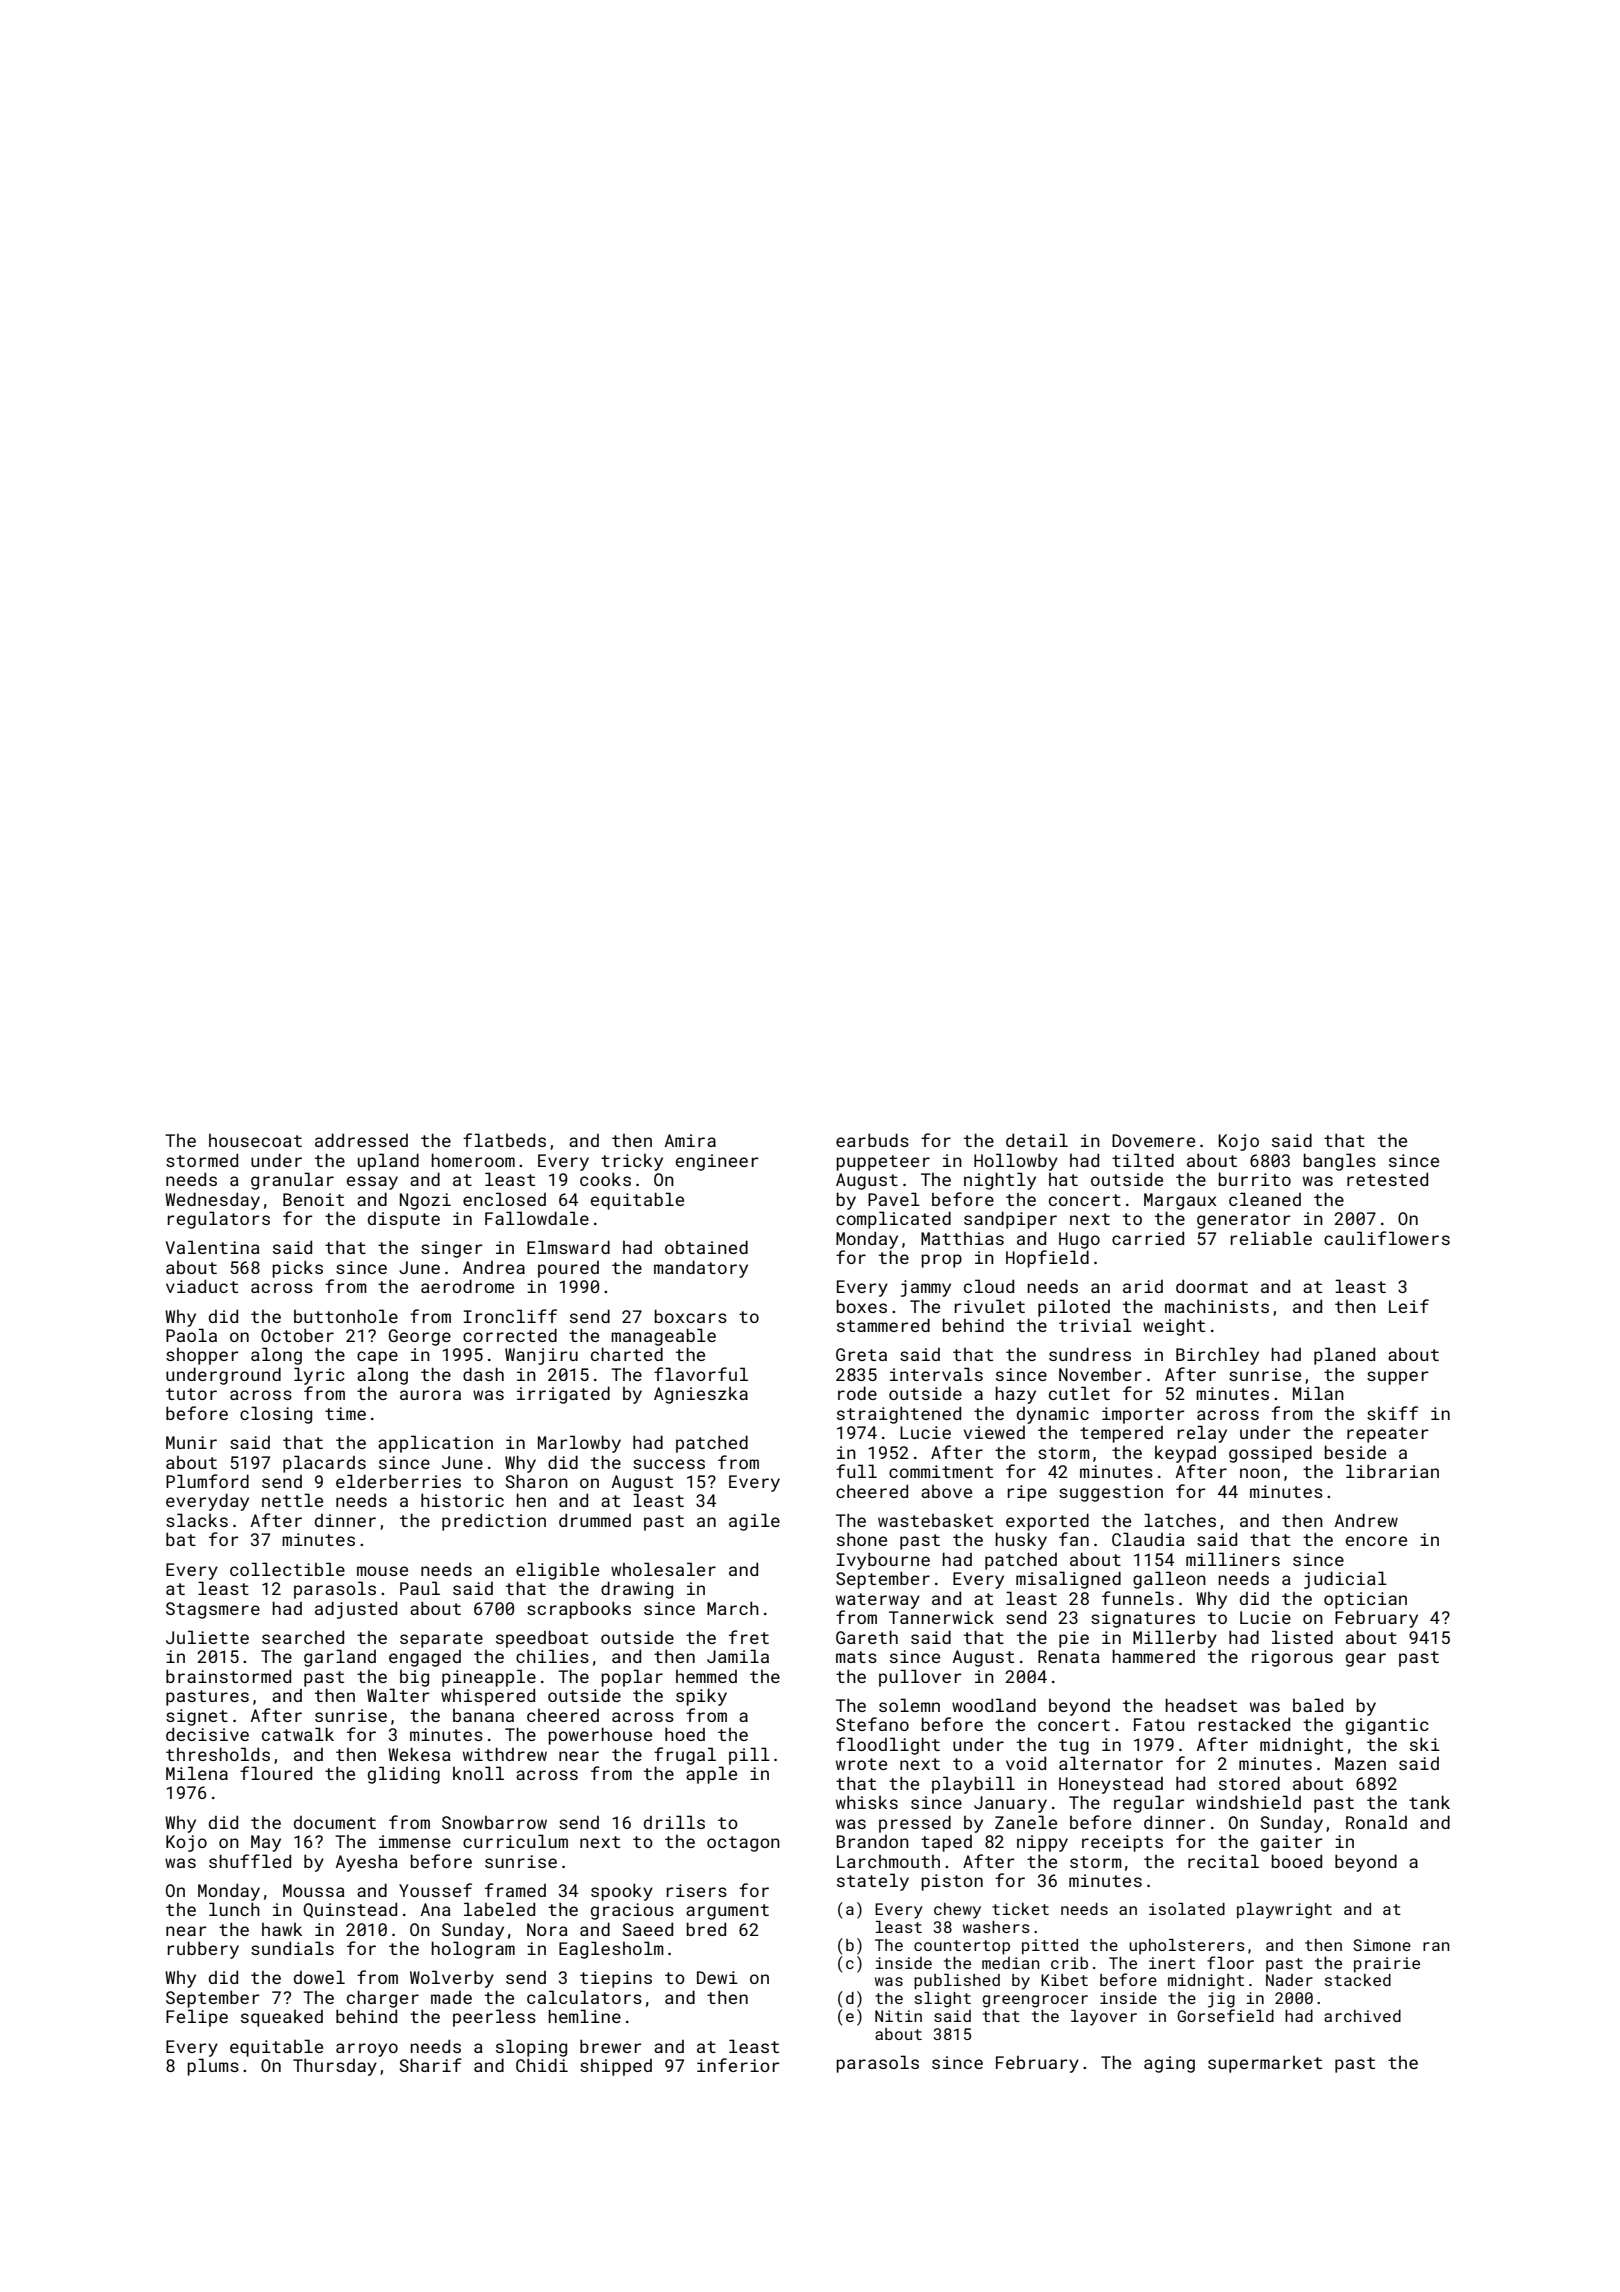 The image size is (1620, 2292). Describe the element at coordinates (478, 1773) in the document. I see `knoll` at that location.
